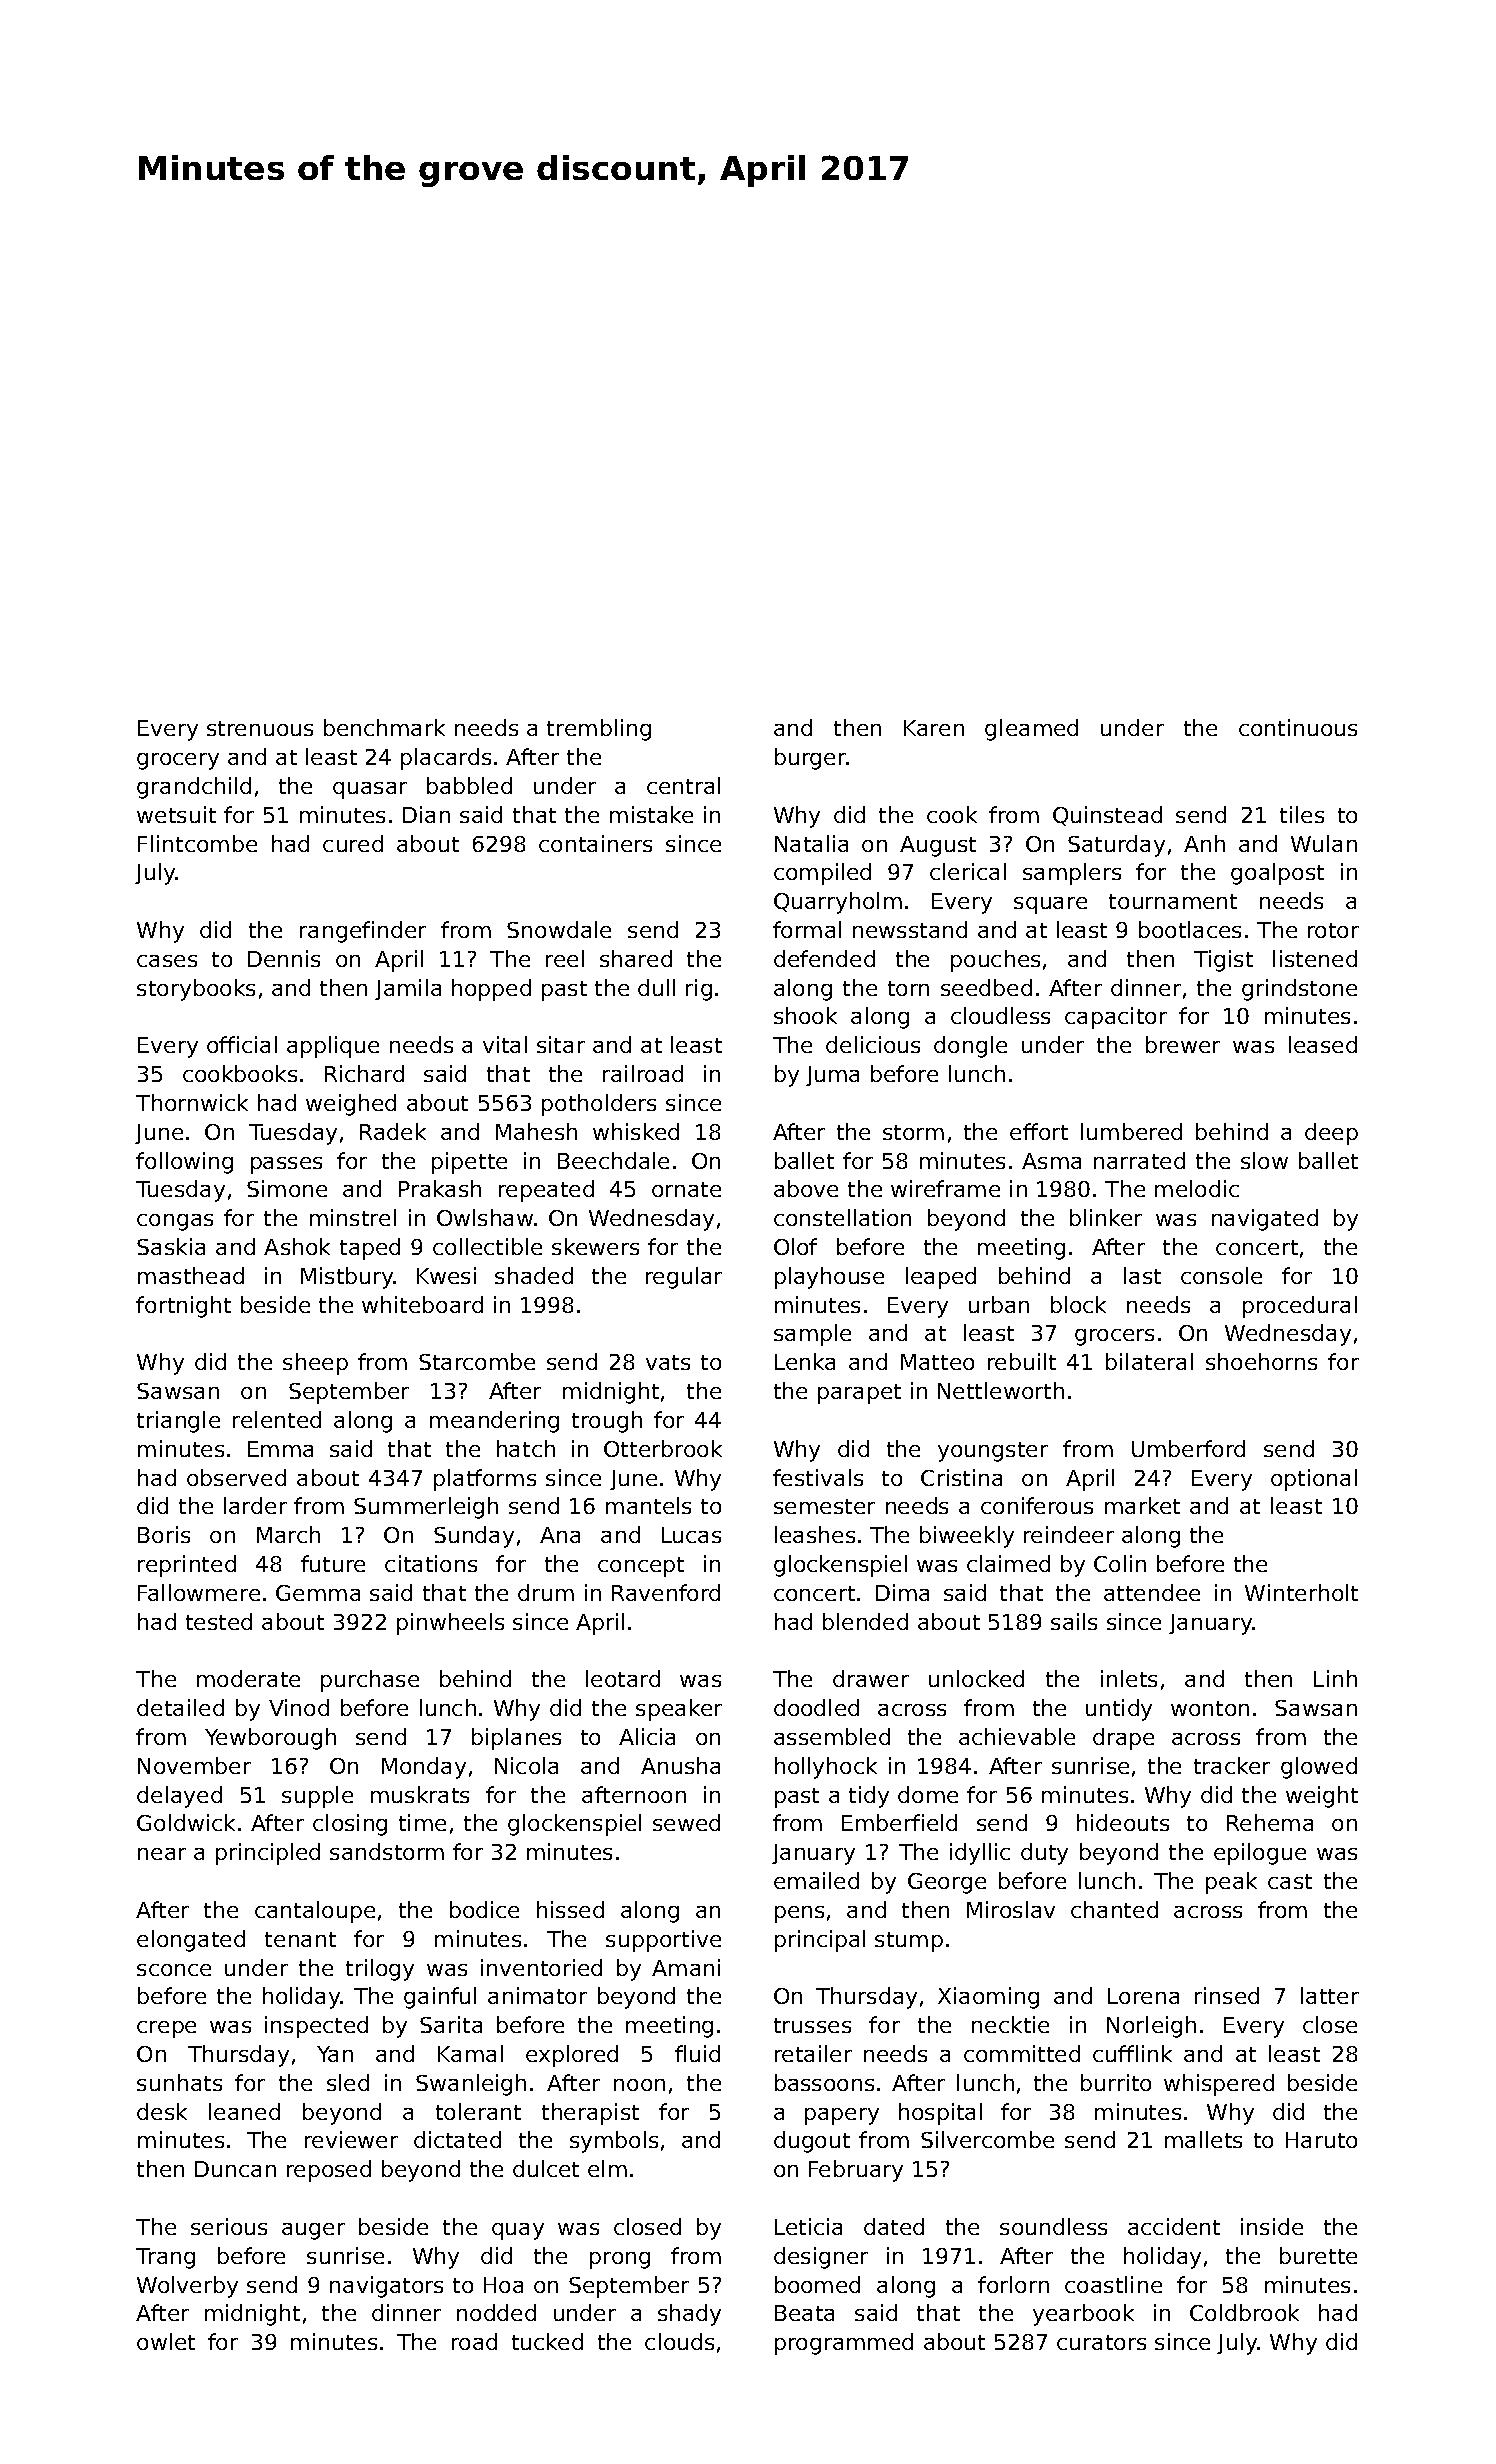  Describe the element at coordinates (1330, 1995) in the screenshot. I see `latter` at that location.
